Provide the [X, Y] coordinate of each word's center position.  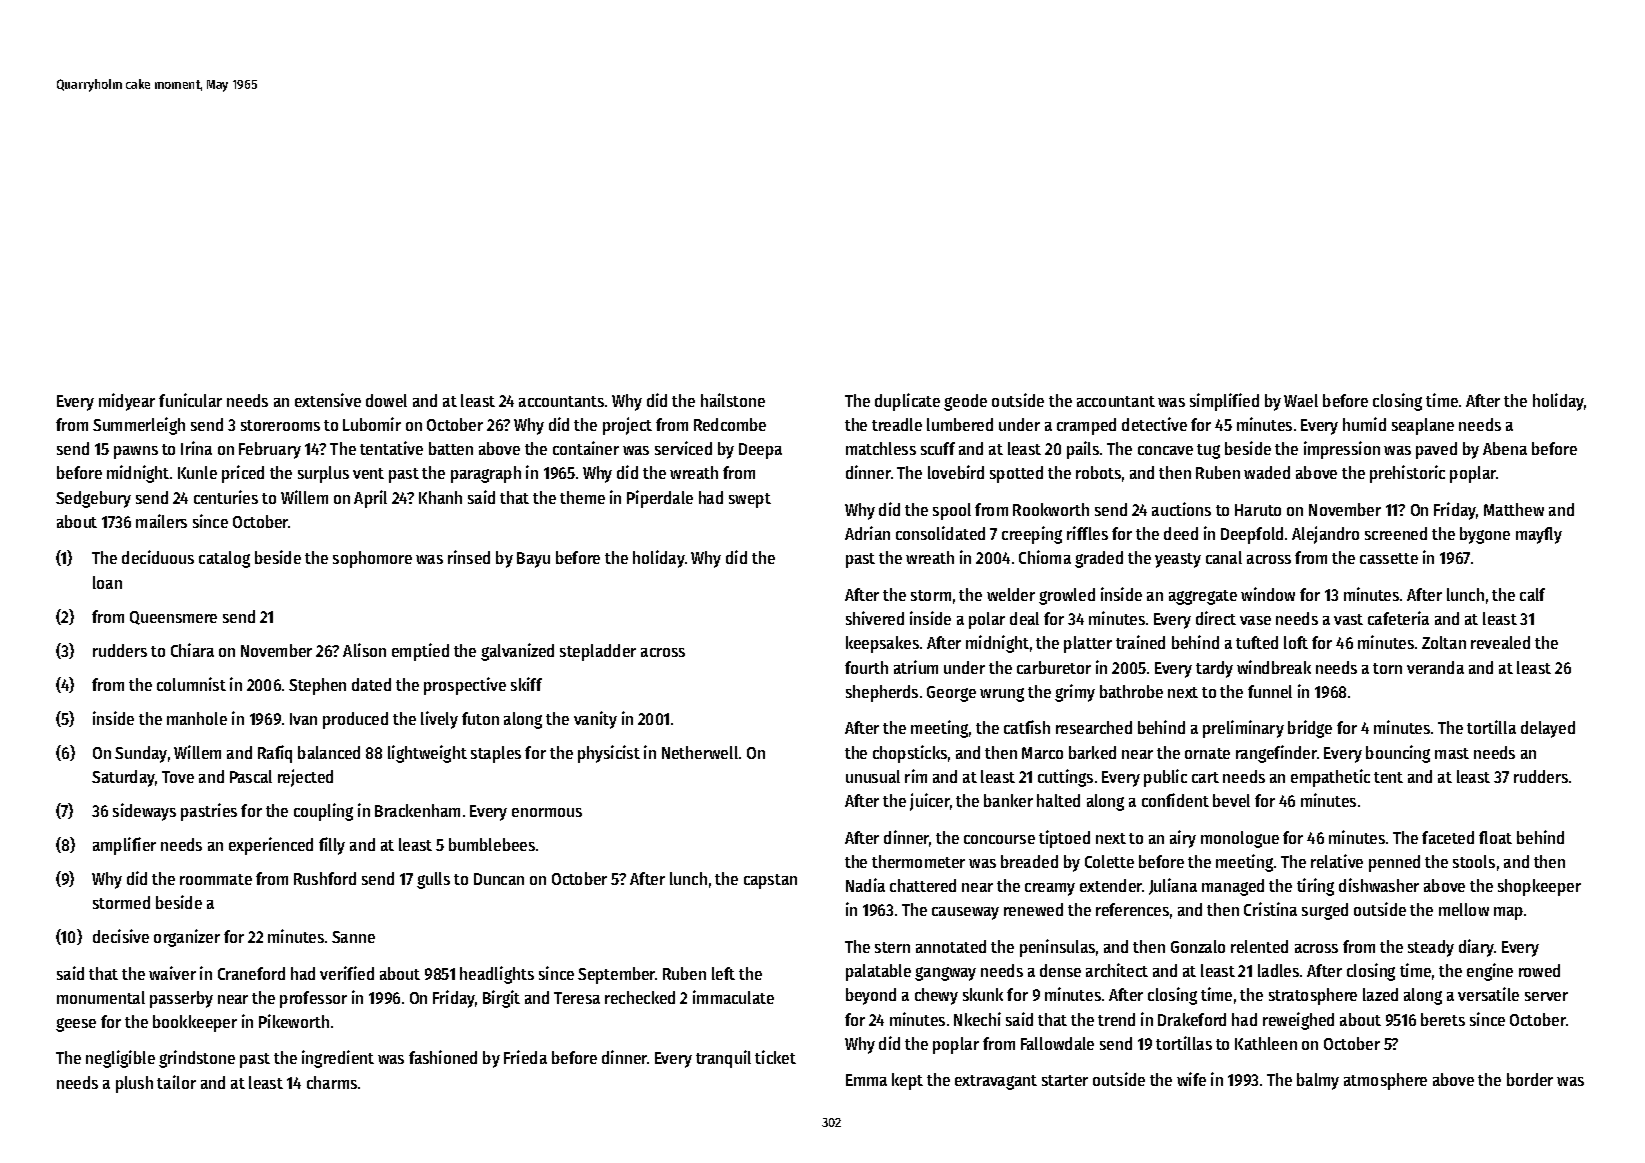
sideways [144, 812]
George [951, 694]
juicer [930, 802]
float [1495, 837]
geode [965, 402]
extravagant [996, 1082]
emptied [420, 652]
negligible [120, 1059]
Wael [1301, 400]
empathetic [1330, 778]
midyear [127, 402]
